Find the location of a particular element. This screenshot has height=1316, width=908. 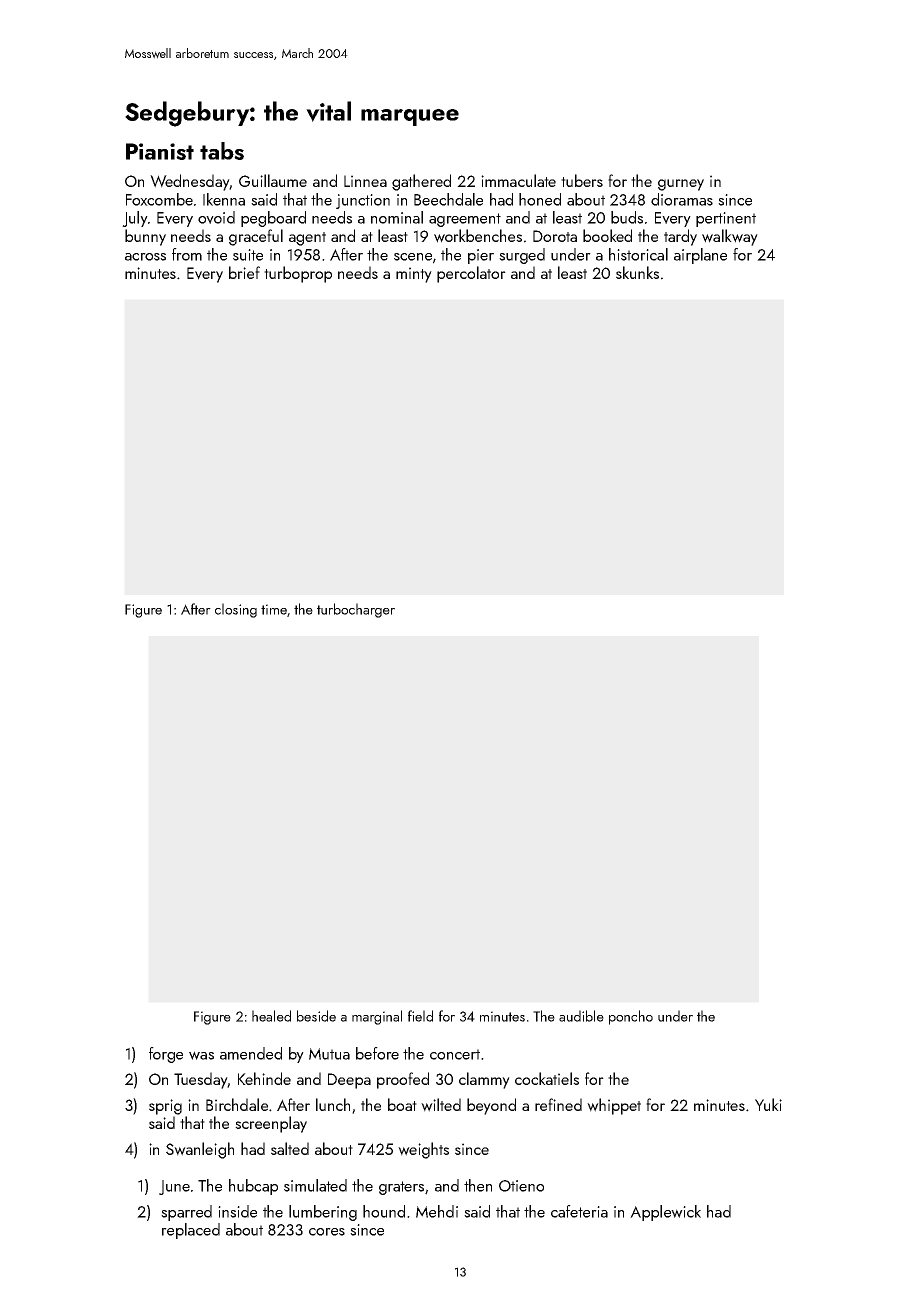

turboprop is located at coordinates (298, 274).
